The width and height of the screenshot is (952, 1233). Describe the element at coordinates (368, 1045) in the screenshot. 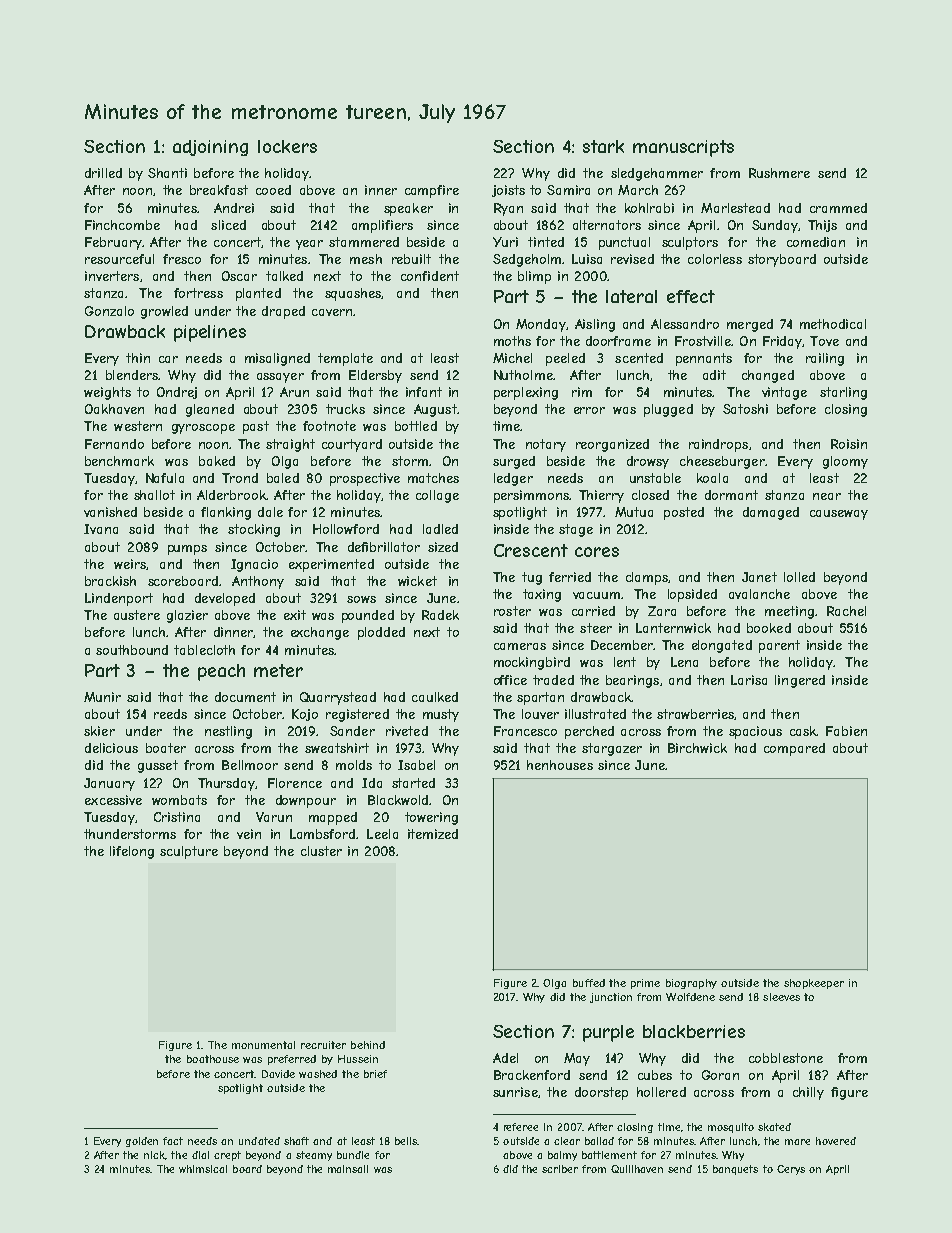

I see `behind` at that location.
